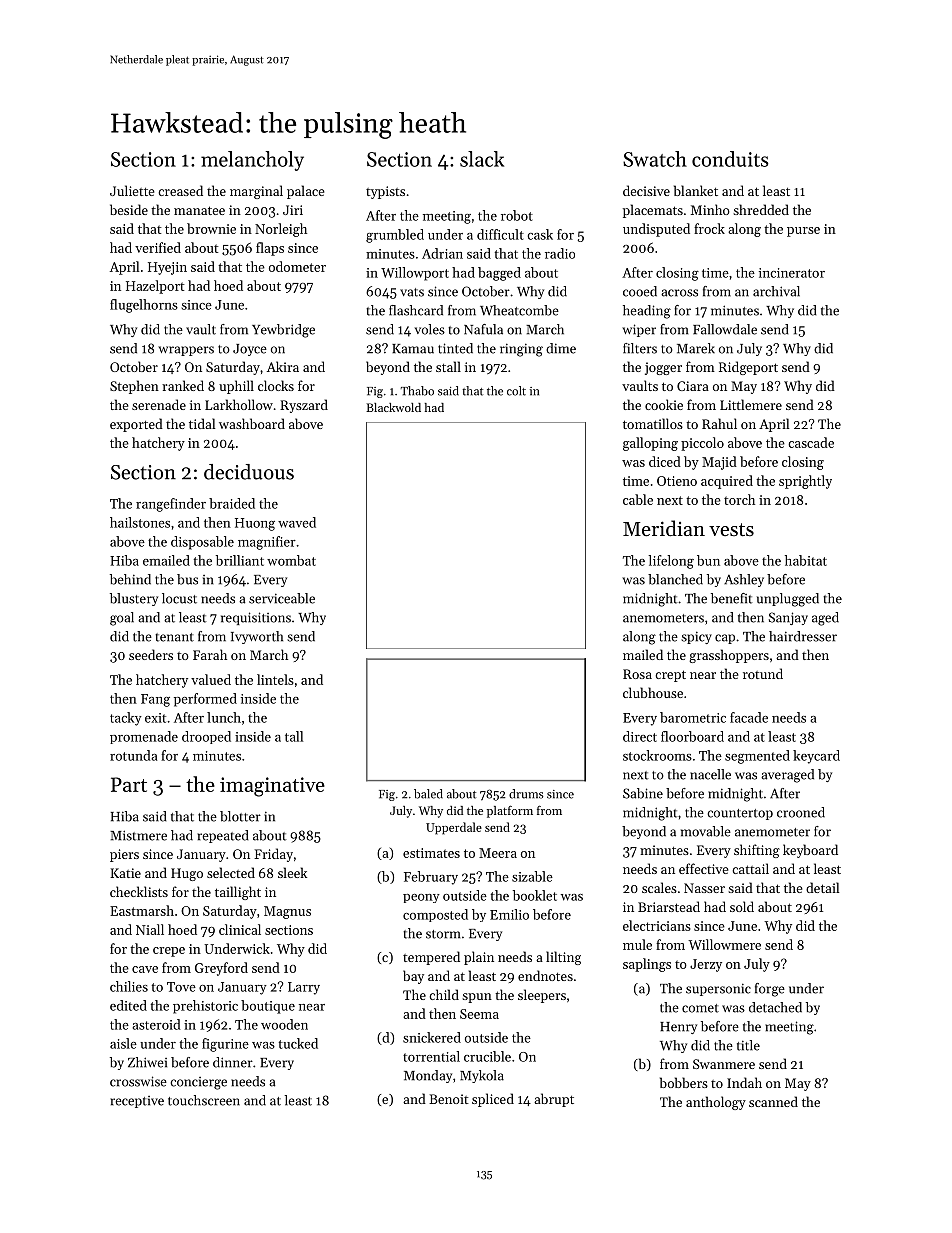 Image resolution: width=952 pixels, height=1233 pixels. I want to click on Rosa, so click(637, 674).
